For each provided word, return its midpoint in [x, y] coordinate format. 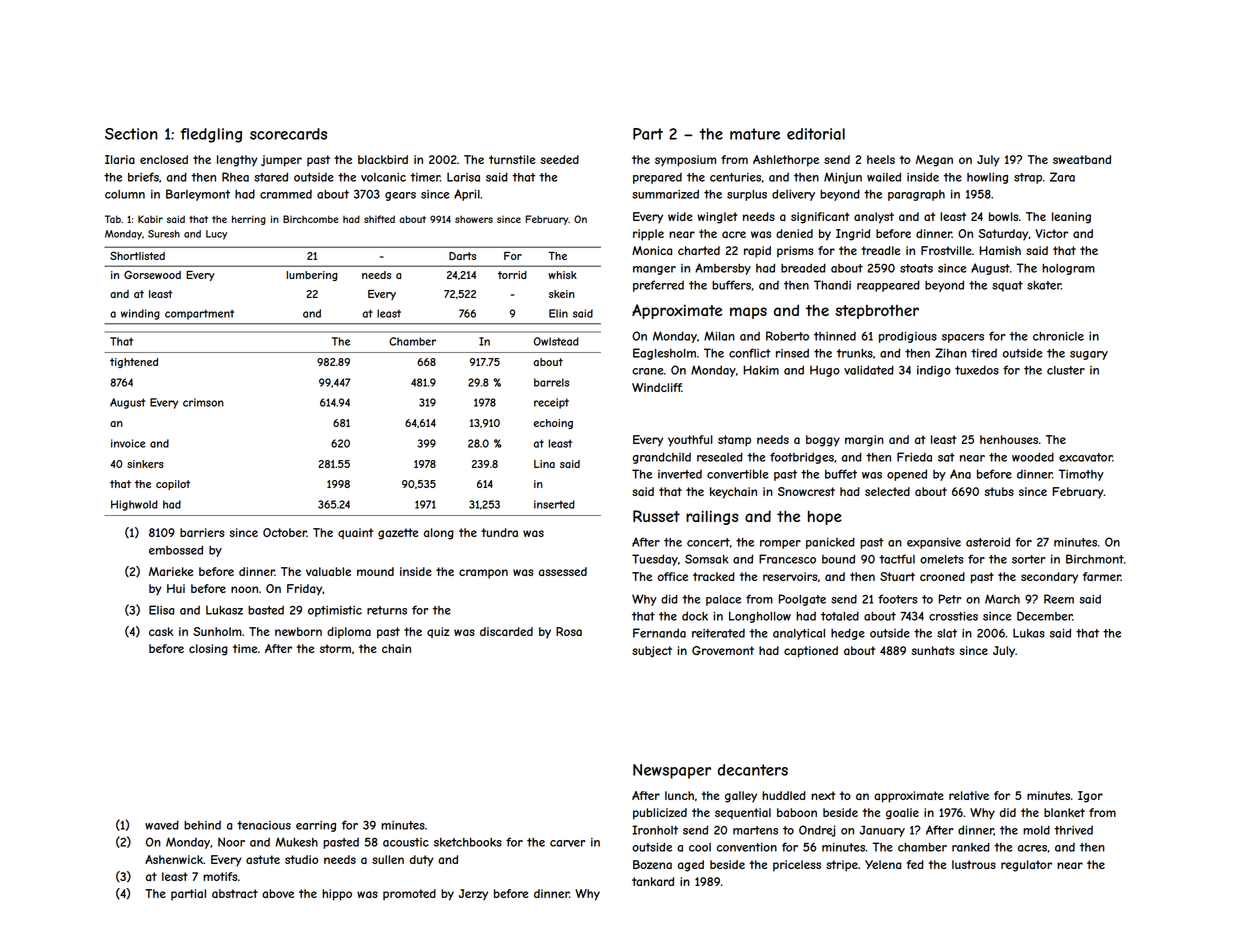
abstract [235, 893]
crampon [483, 573]
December [1045, 616]
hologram [1068, 269]
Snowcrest [806, 491]
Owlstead [556, 341]
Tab [113, 219]
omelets [942, 559]
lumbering [312, 276]
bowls [1003, 216]
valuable [328, 571]
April [467, 195]
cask [161, 631]
